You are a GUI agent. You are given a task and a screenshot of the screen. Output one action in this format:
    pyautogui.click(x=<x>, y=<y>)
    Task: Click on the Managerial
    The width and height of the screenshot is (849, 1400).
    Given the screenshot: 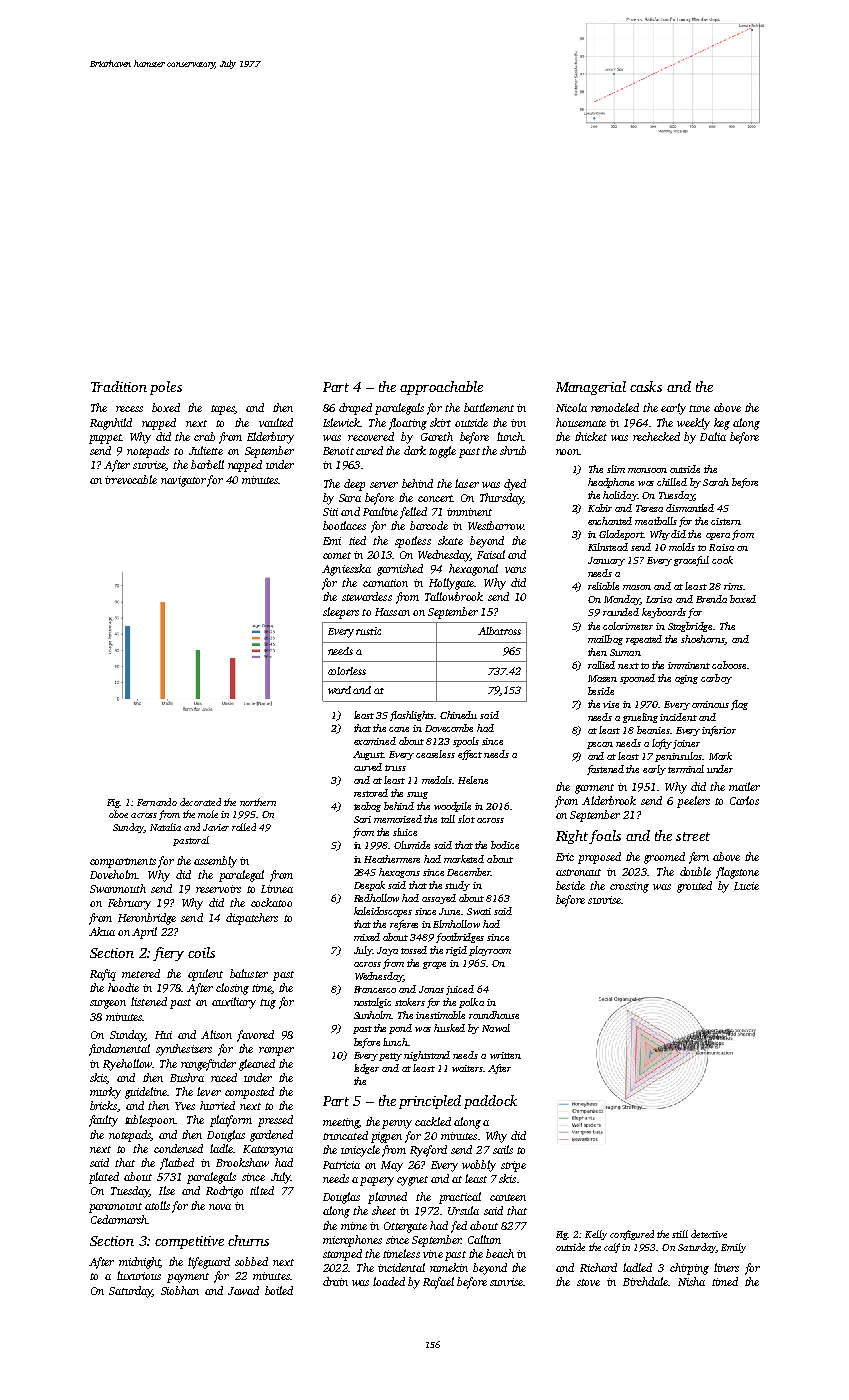 What is the action you would take?
    pyautogui.click(x=591, y=388)
